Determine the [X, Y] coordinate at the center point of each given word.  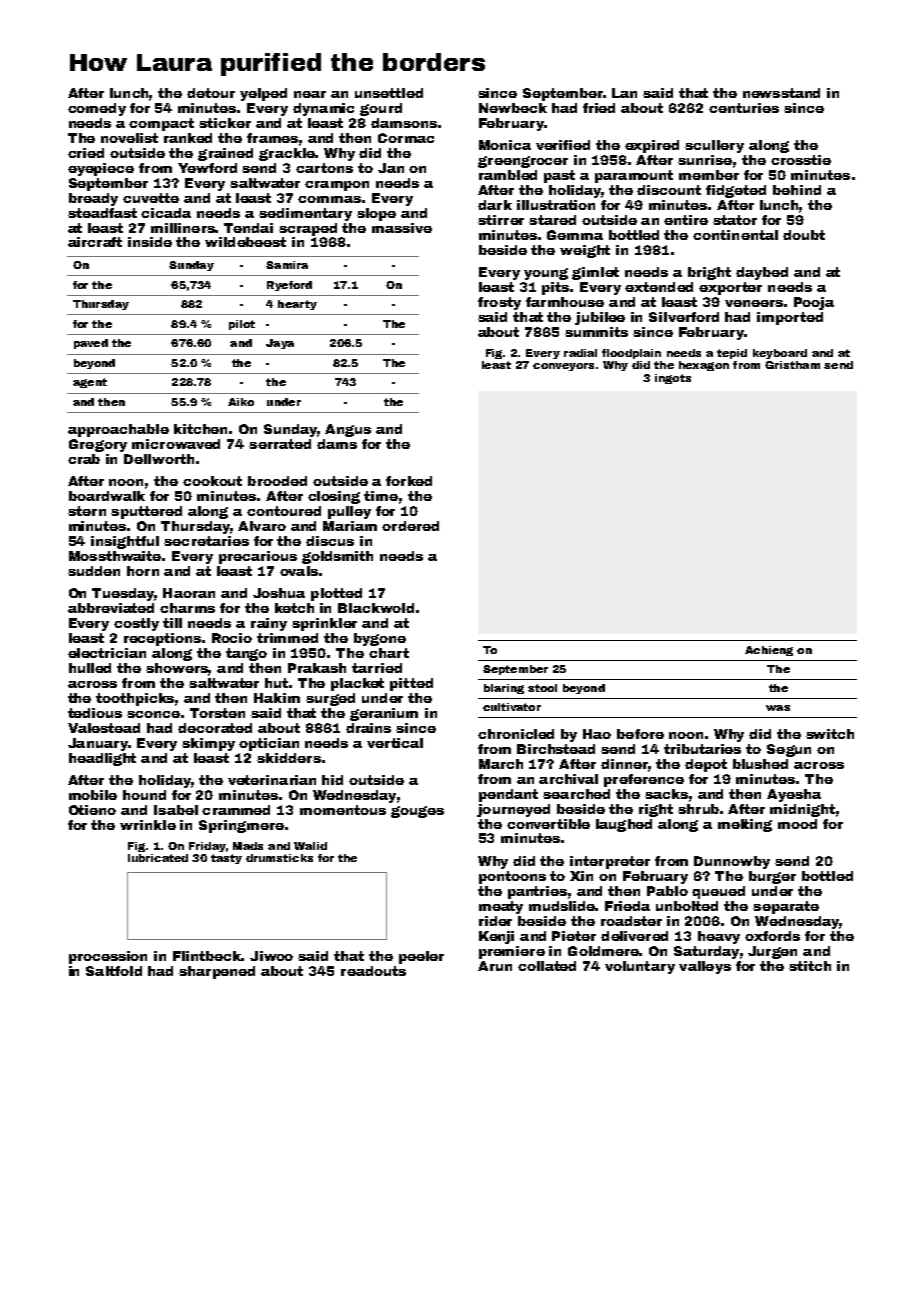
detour [211, 93]
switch [830, 734]
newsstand [781, 93]
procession [108, 957]
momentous [343, 810]
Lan [624, 93]
